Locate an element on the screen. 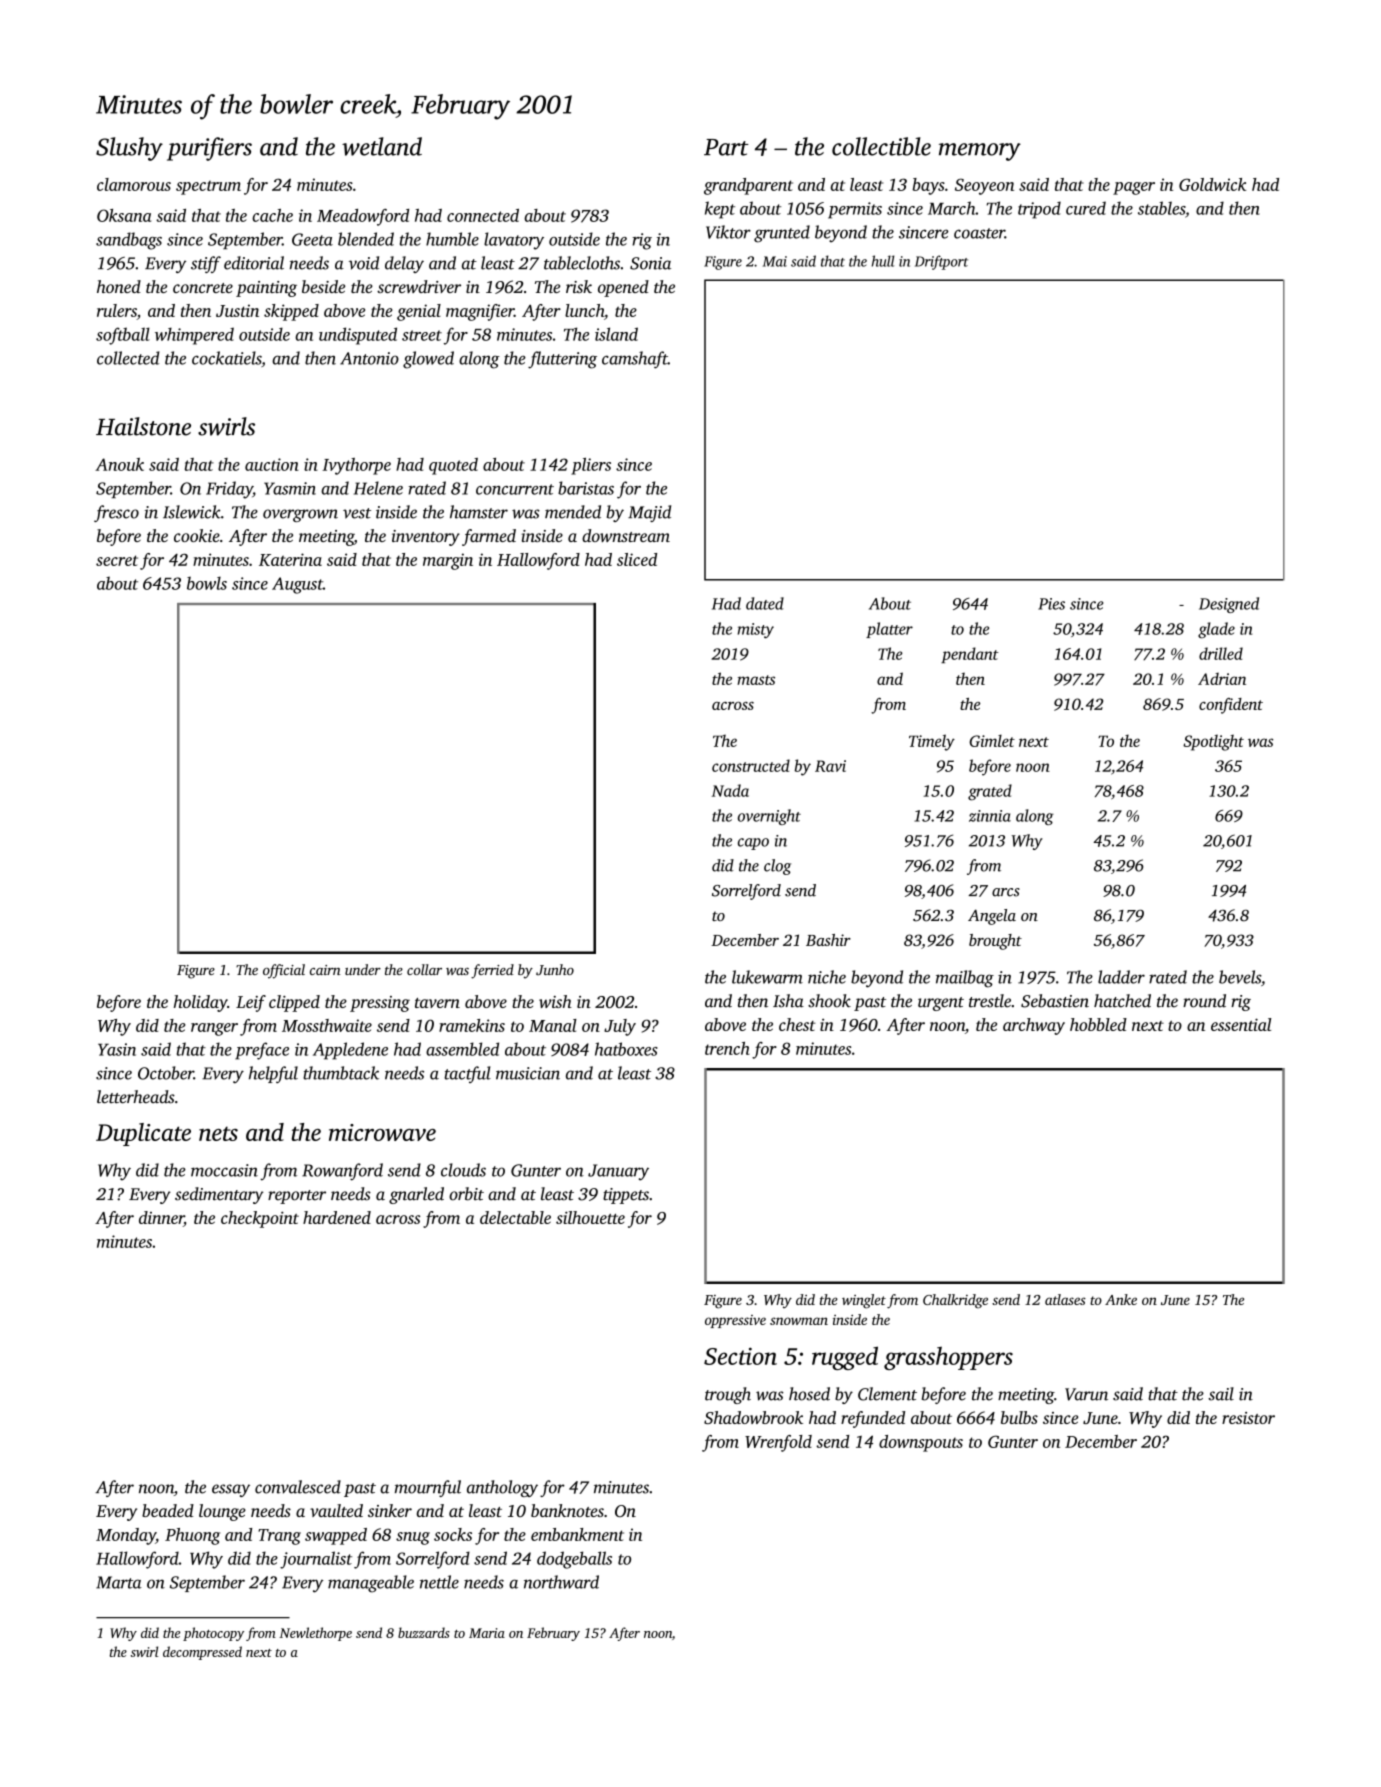  decompressed is located at coordinates (202, 1653).
